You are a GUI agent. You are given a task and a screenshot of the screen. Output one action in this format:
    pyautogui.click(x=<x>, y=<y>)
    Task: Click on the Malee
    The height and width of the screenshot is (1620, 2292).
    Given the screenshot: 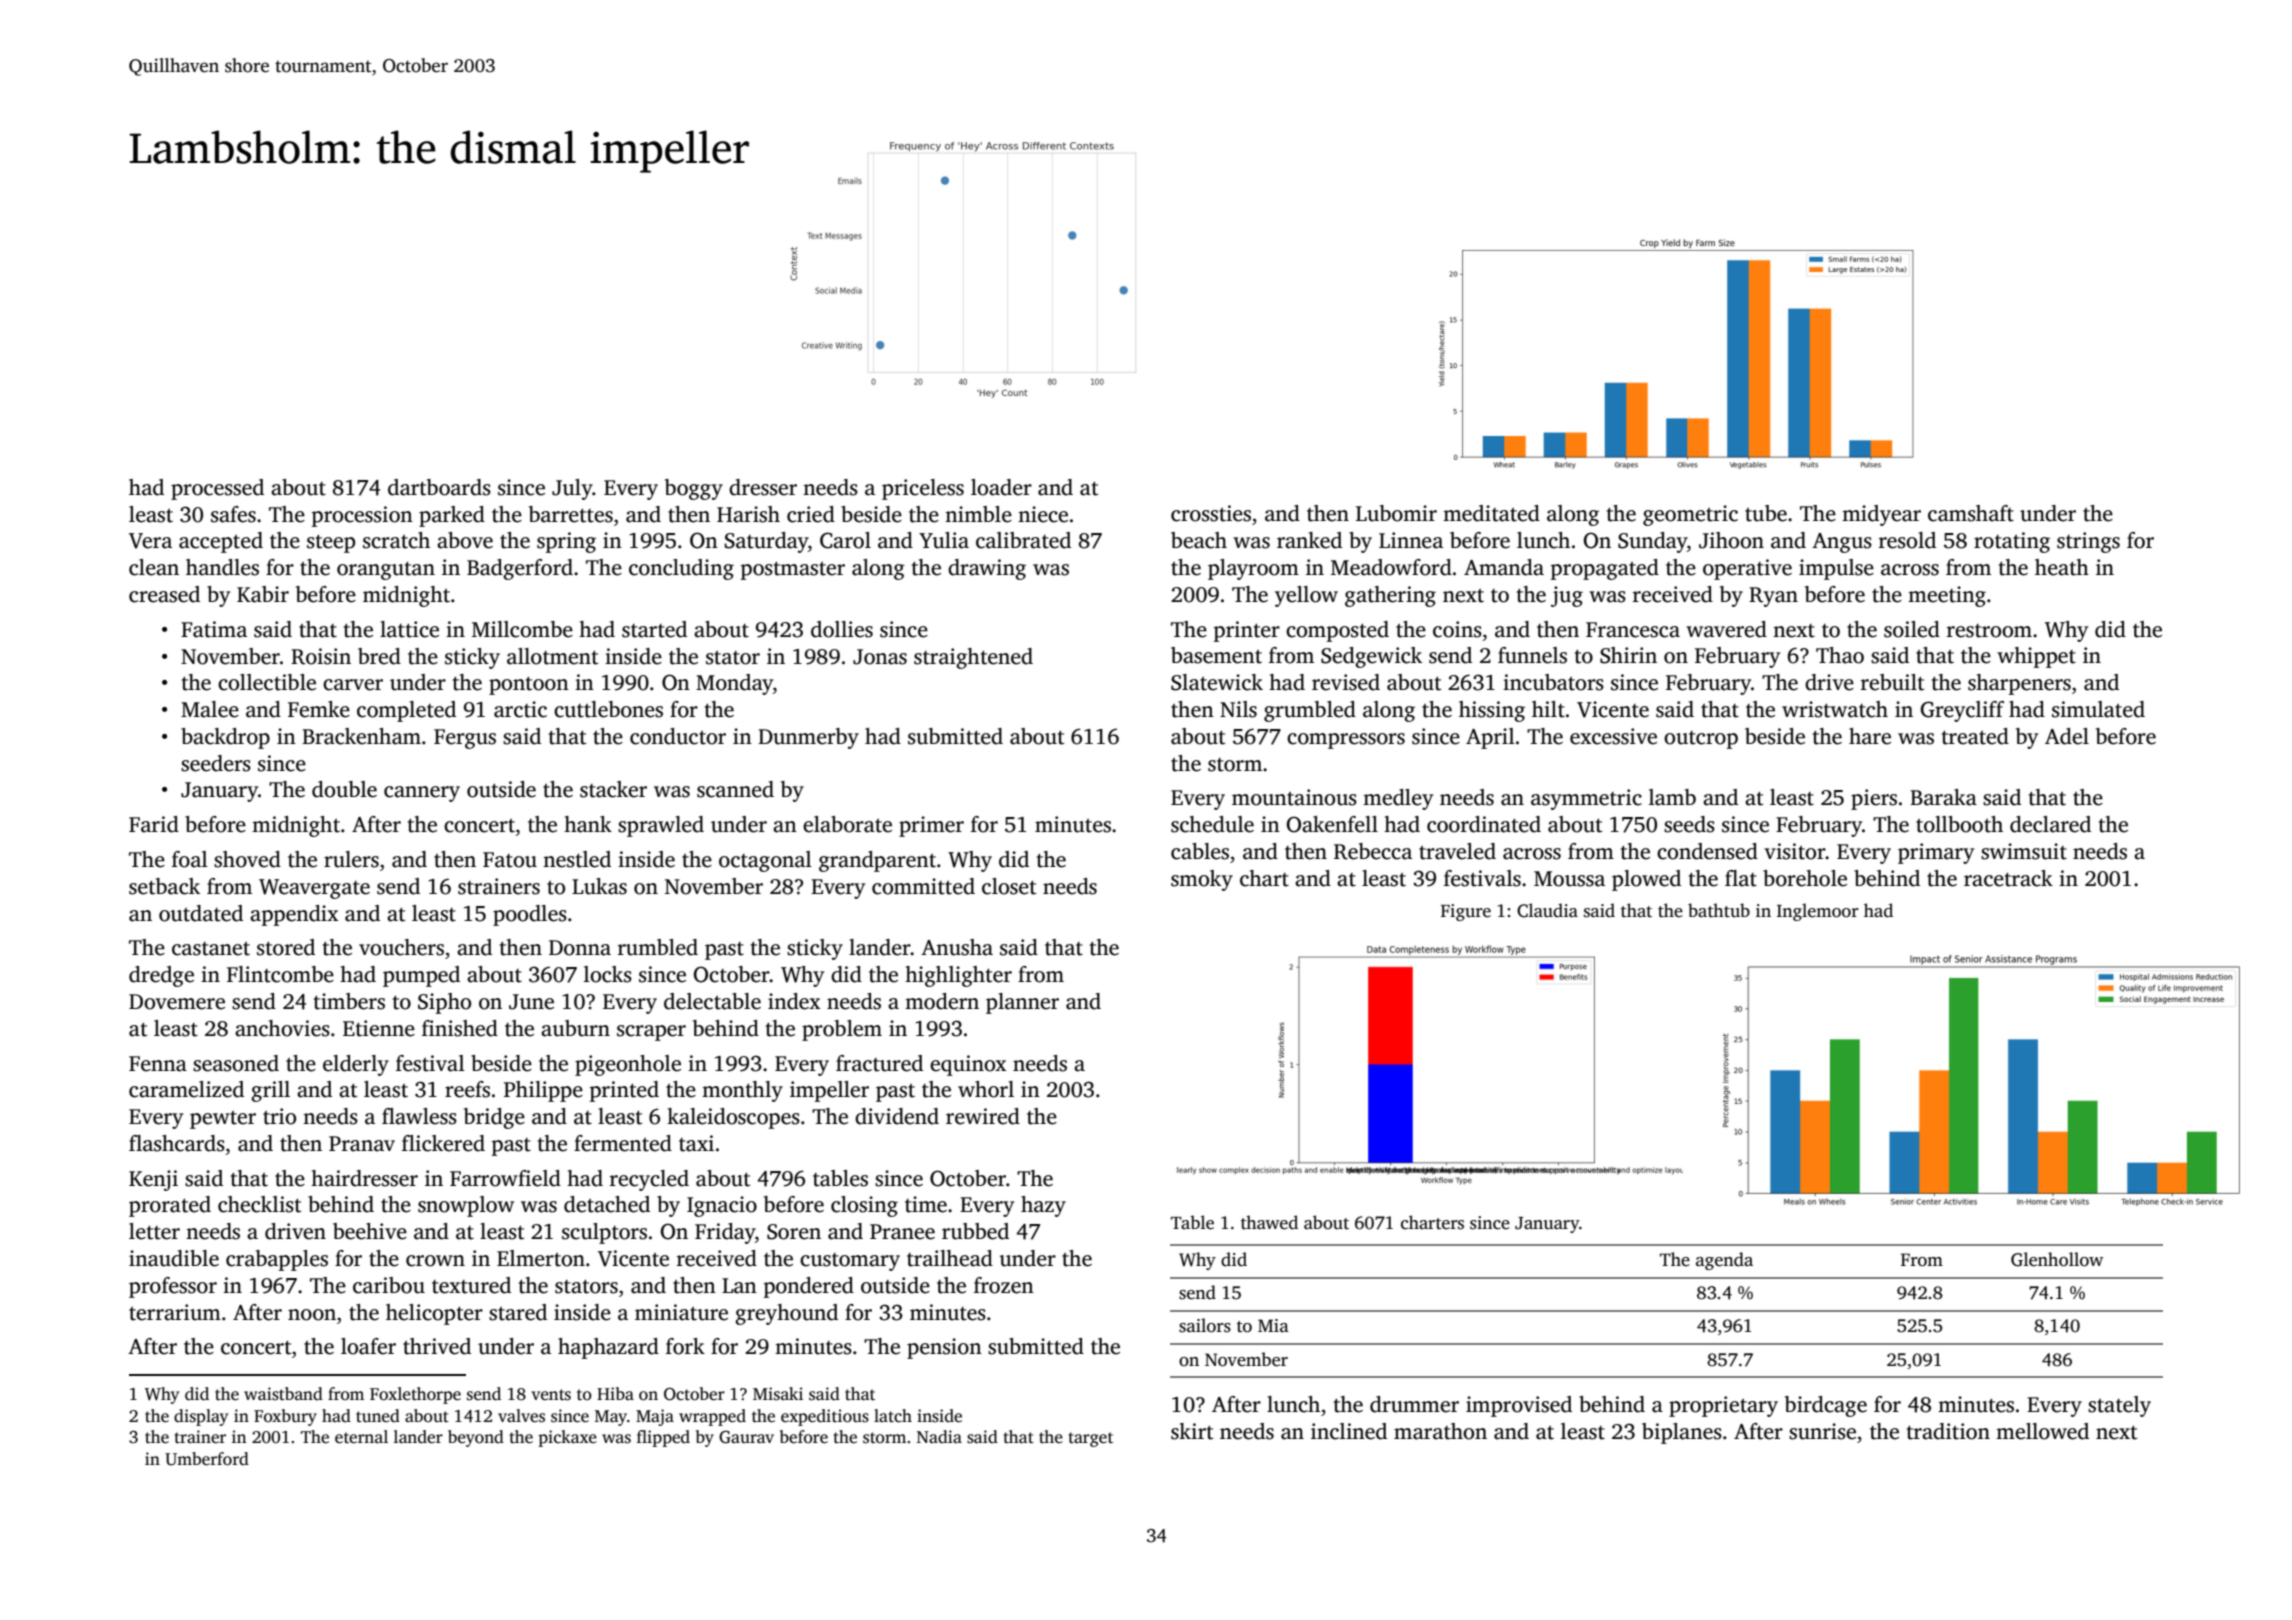 What is the action you would take?
    pyautogui.click(x=210, y=709)
